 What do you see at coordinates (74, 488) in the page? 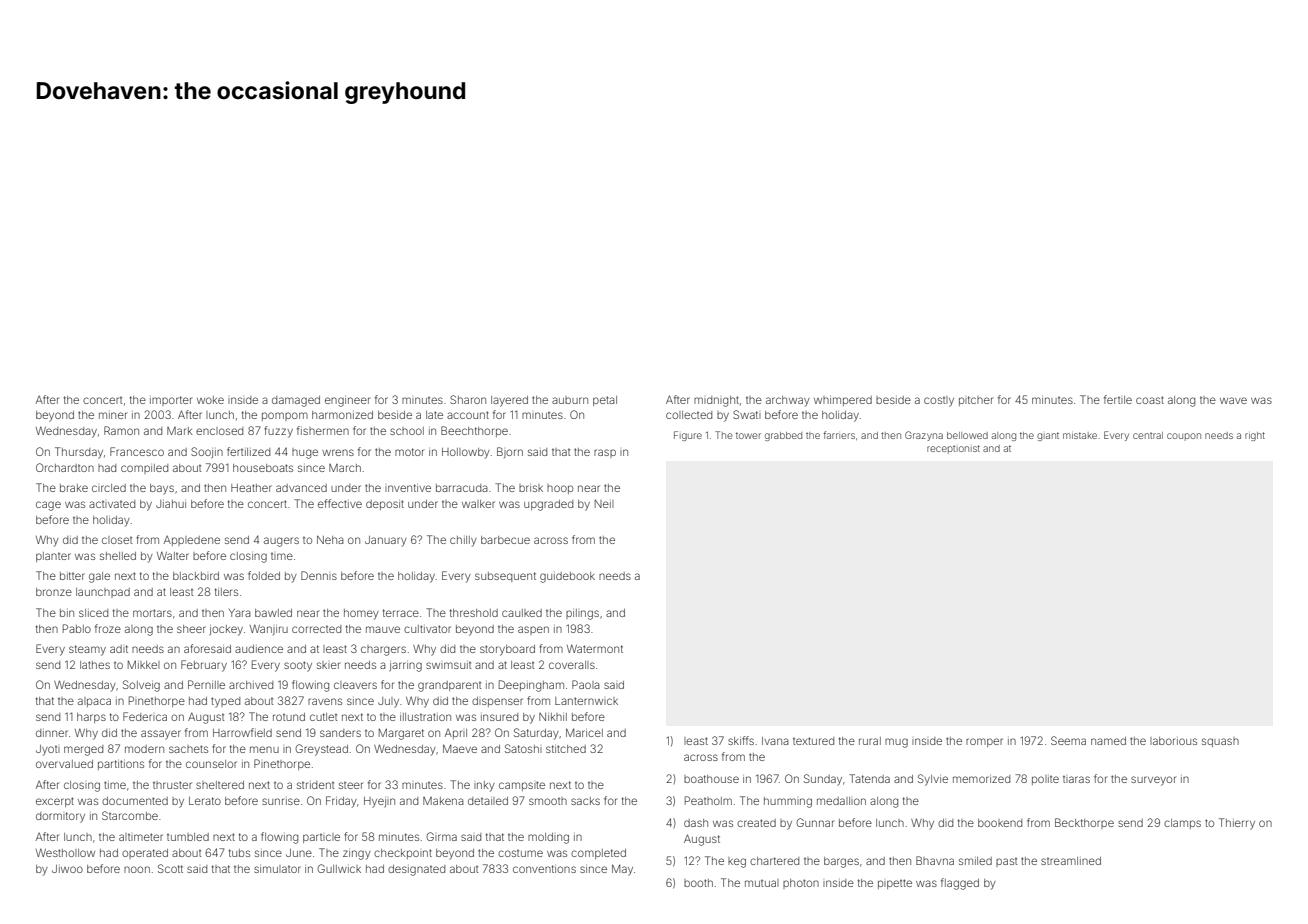
I see `brake` at bounding box center [74, 488].
